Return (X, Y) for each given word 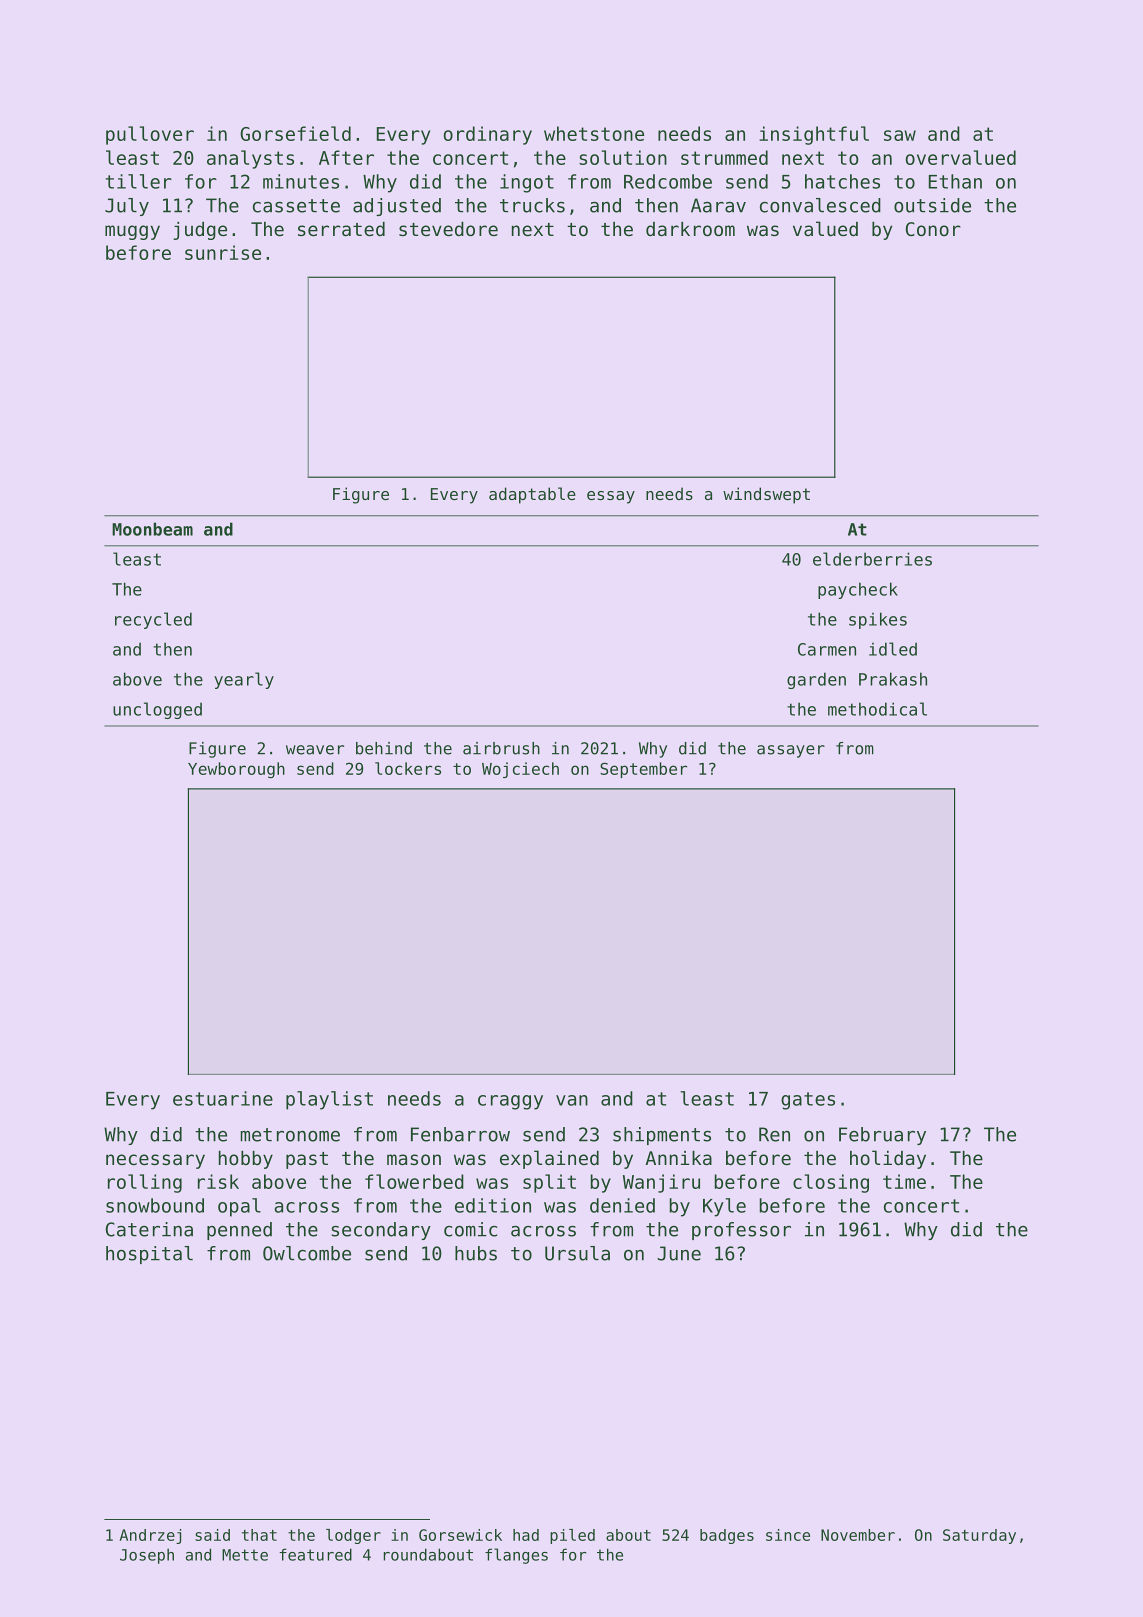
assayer (791, 751)
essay (611, 497)
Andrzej (150, 1536)
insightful (814, 135)
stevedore (448, 229)
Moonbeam (152, 529)
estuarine (223, 1098)
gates (808, 1101)
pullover (150, 135)
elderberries (872, 559)
